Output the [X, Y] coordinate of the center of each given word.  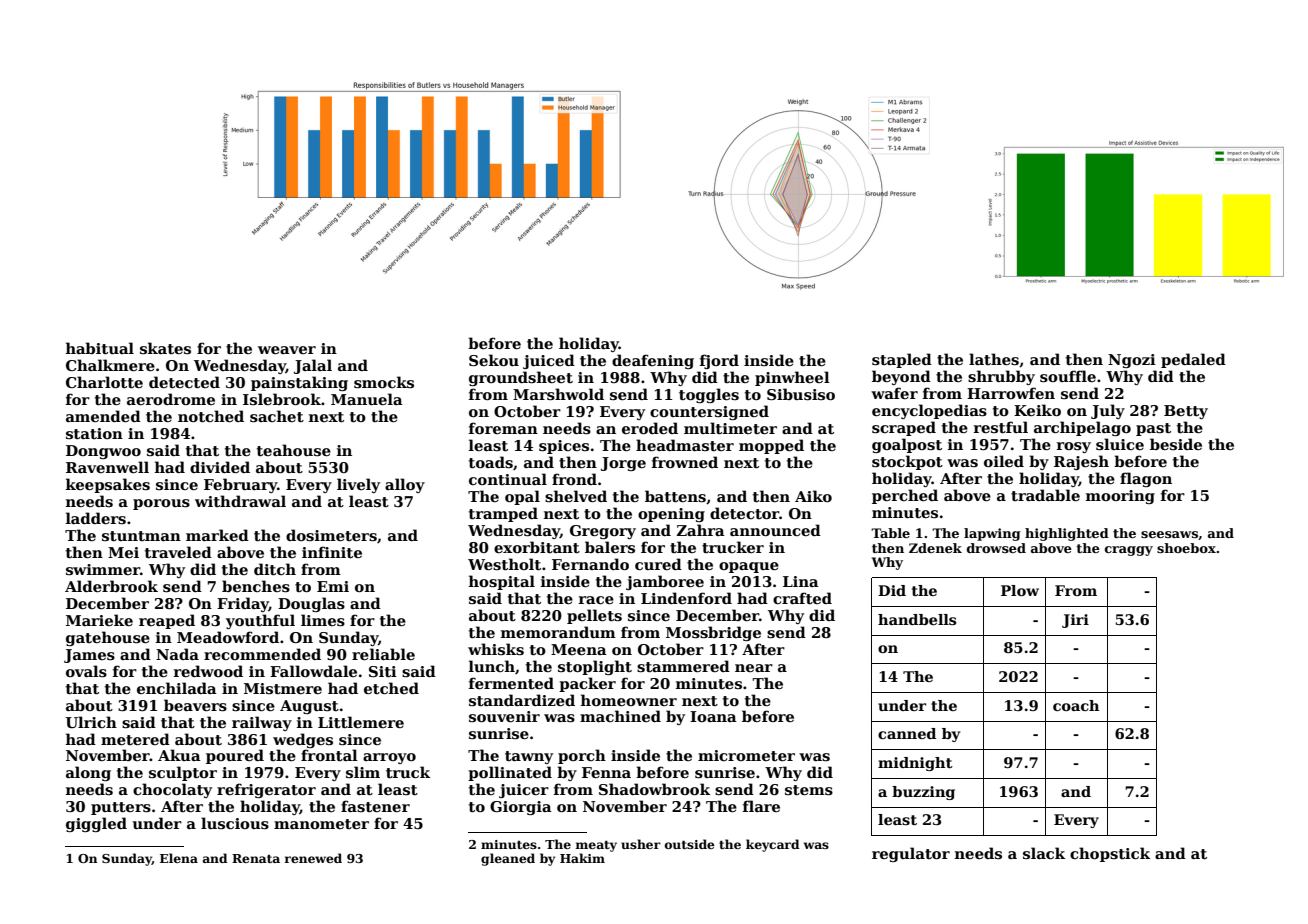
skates [165, 348]
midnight [915, 764]
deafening [653, 361]
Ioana [713, 716]
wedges [303, 740]
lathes [994, 359]
